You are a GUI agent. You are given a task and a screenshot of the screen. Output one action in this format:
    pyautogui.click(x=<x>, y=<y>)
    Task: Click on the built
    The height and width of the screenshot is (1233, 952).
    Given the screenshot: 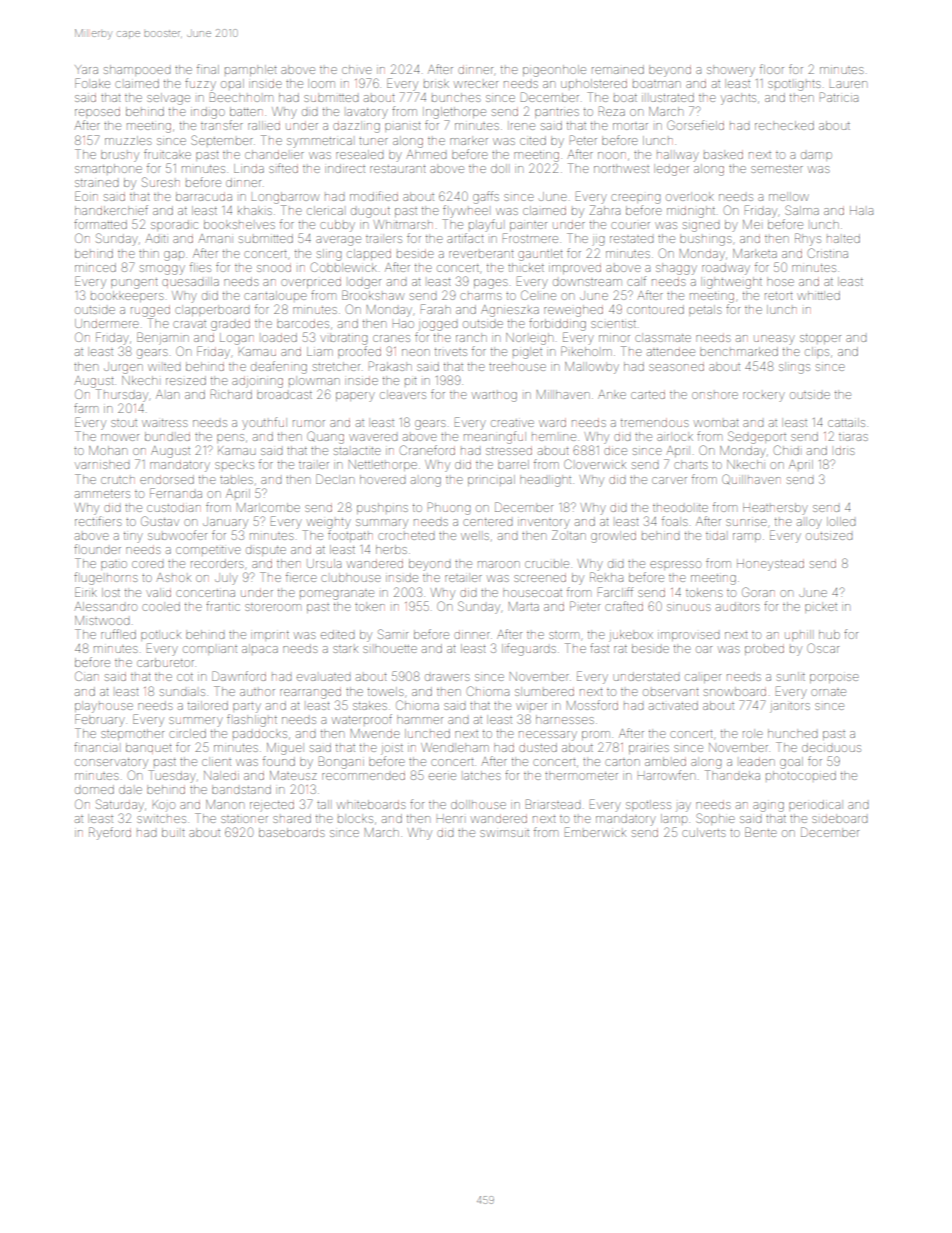 What is the action you would take?
    pyautogui.click(x=173, y=832)
